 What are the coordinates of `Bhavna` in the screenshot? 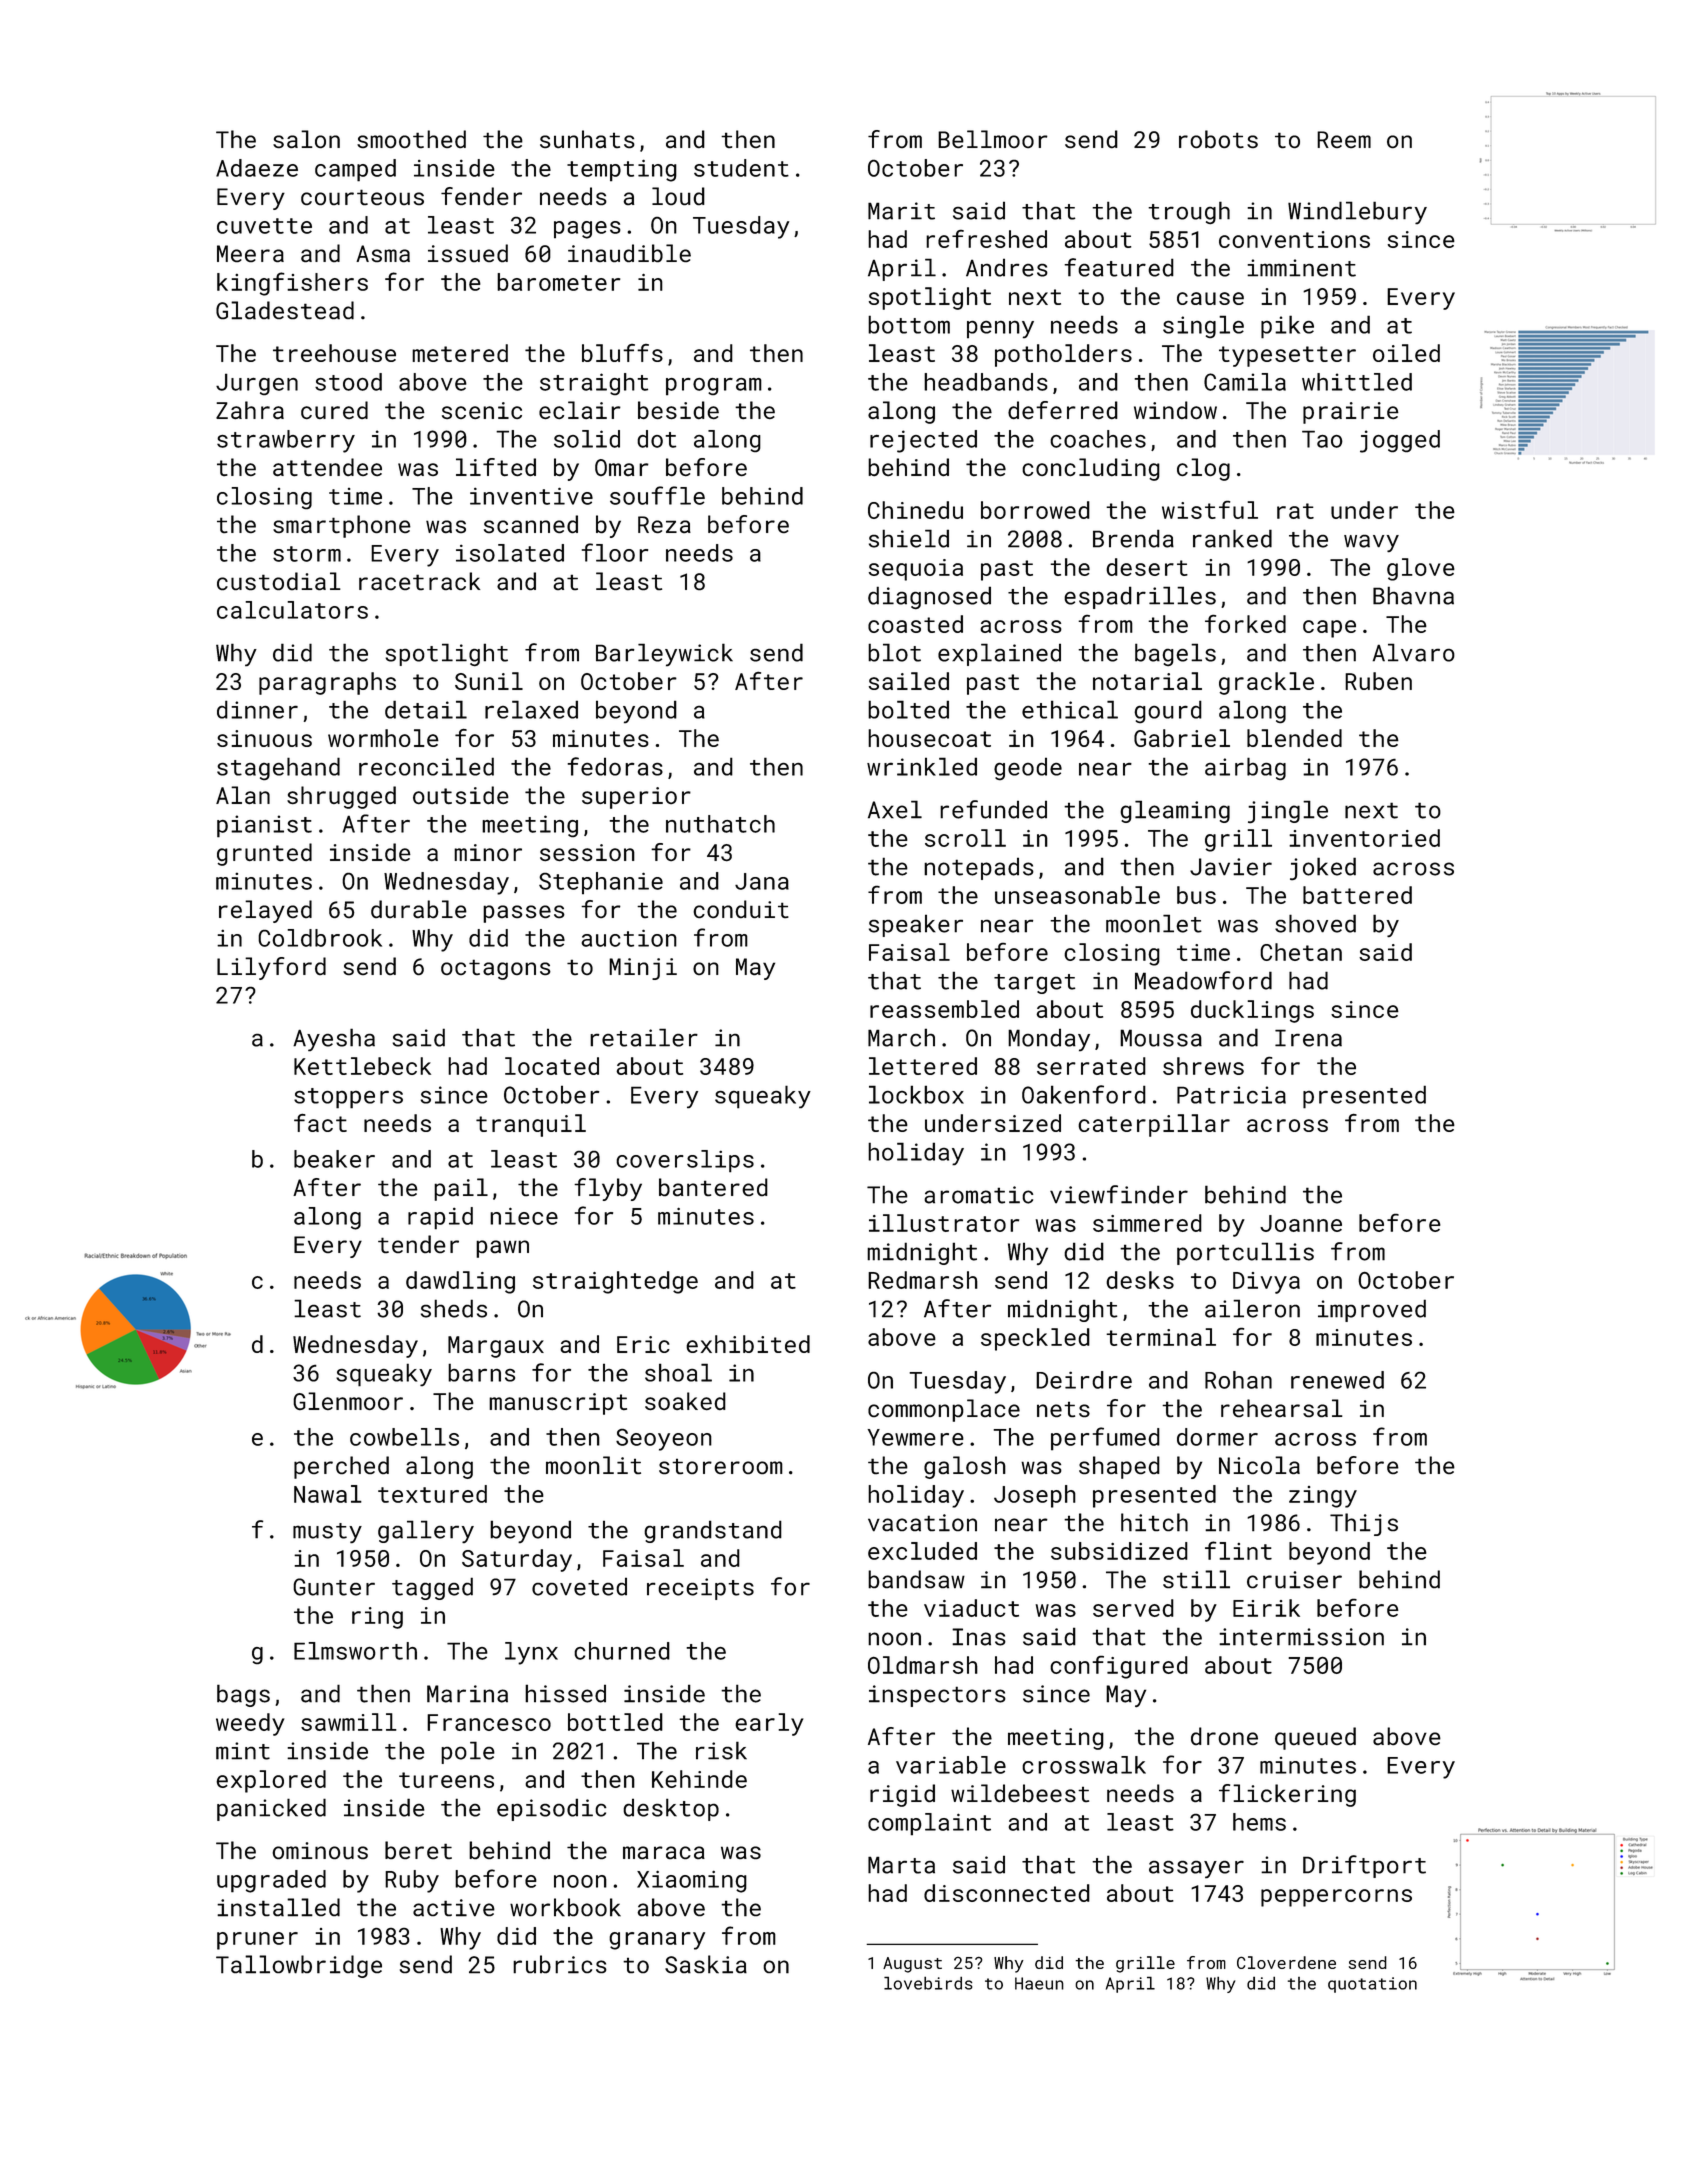 It's located at (1413, 595).
